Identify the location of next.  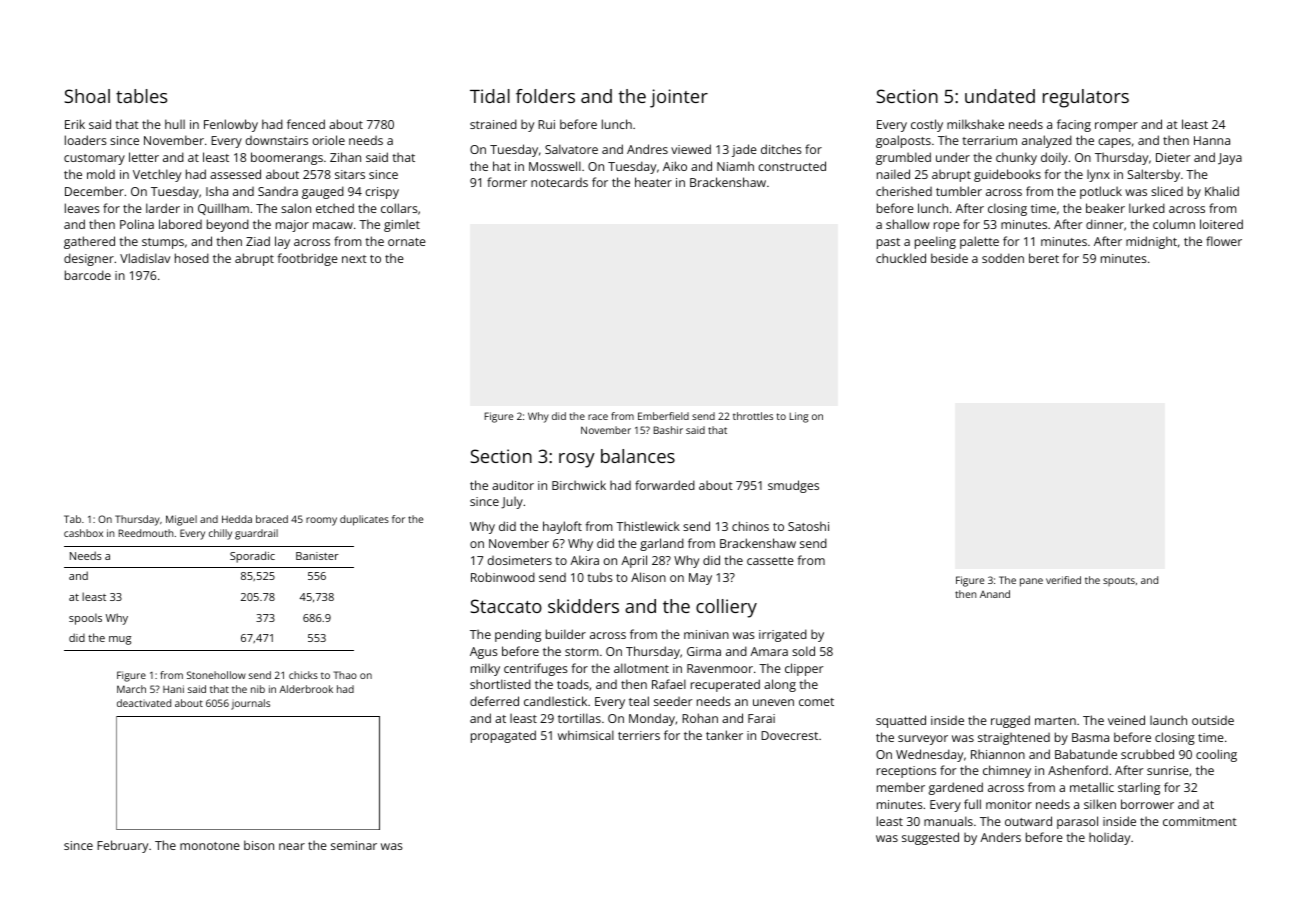
(354, 259).
